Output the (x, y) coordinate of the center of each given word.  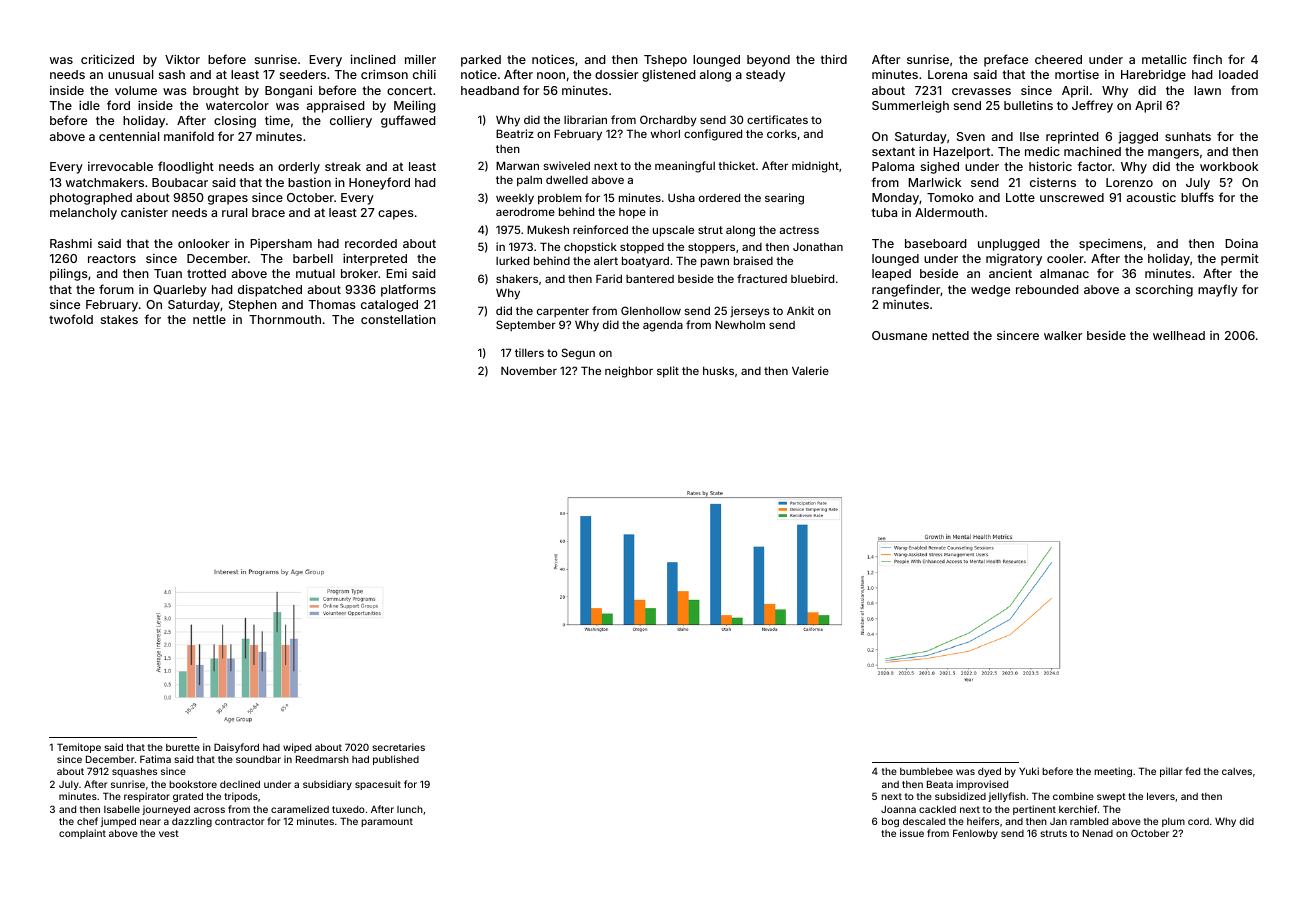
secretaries (398, 747)
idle (89, 105)
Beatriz (515, 133)
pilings (69, 274)
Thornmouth (285, 319)
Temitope (79, 748)
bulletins (1028, 105)
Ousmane (899, 335)
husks (718, 370)
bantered (650, 279)
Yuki (1029, 771)
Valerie (810, 370)
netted (950, 335)
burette (183, 747)
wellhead (1179, 335)
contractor (239, 821)
